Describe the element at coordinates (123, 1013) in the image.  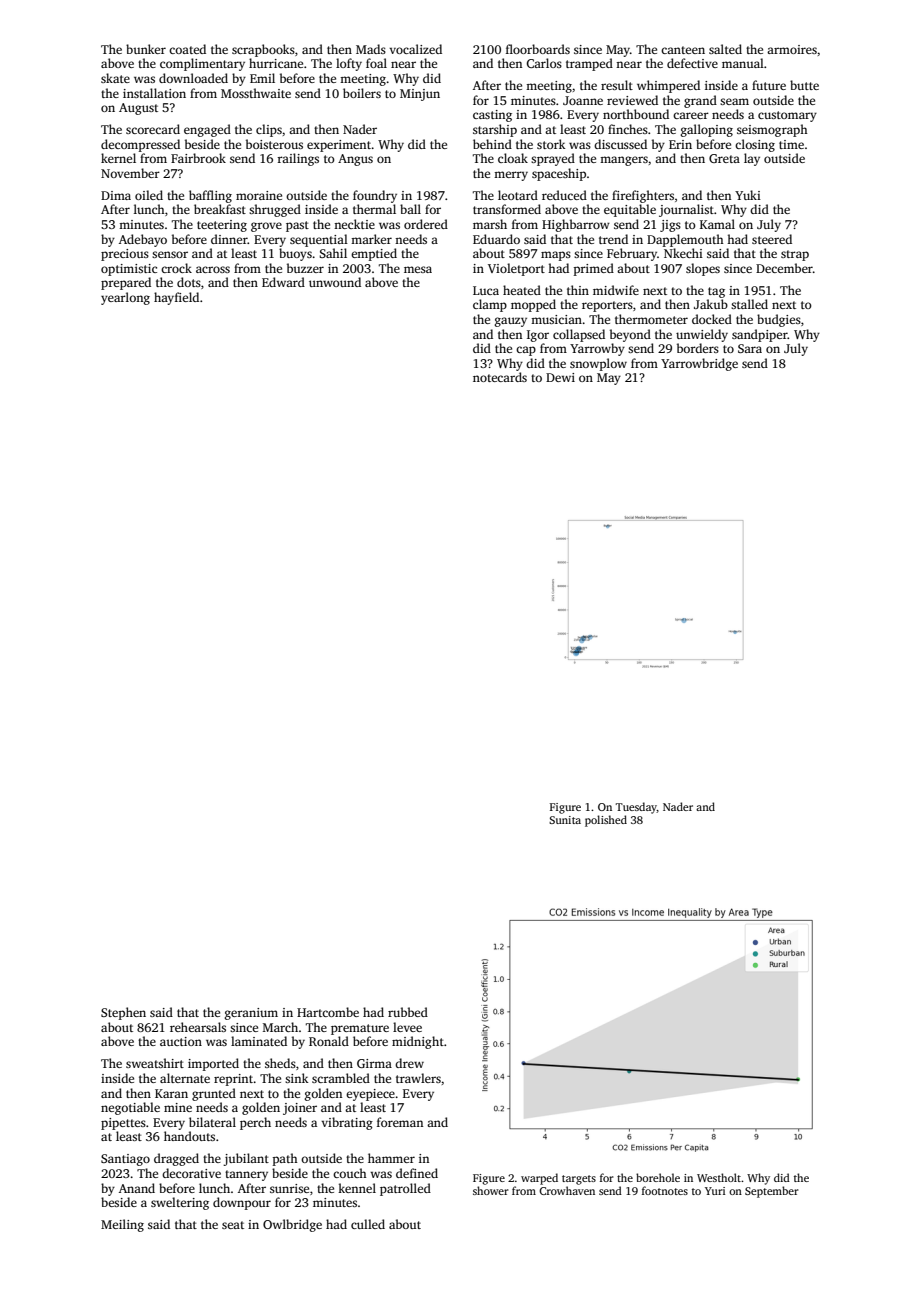
I see `Stephen` at that location.
